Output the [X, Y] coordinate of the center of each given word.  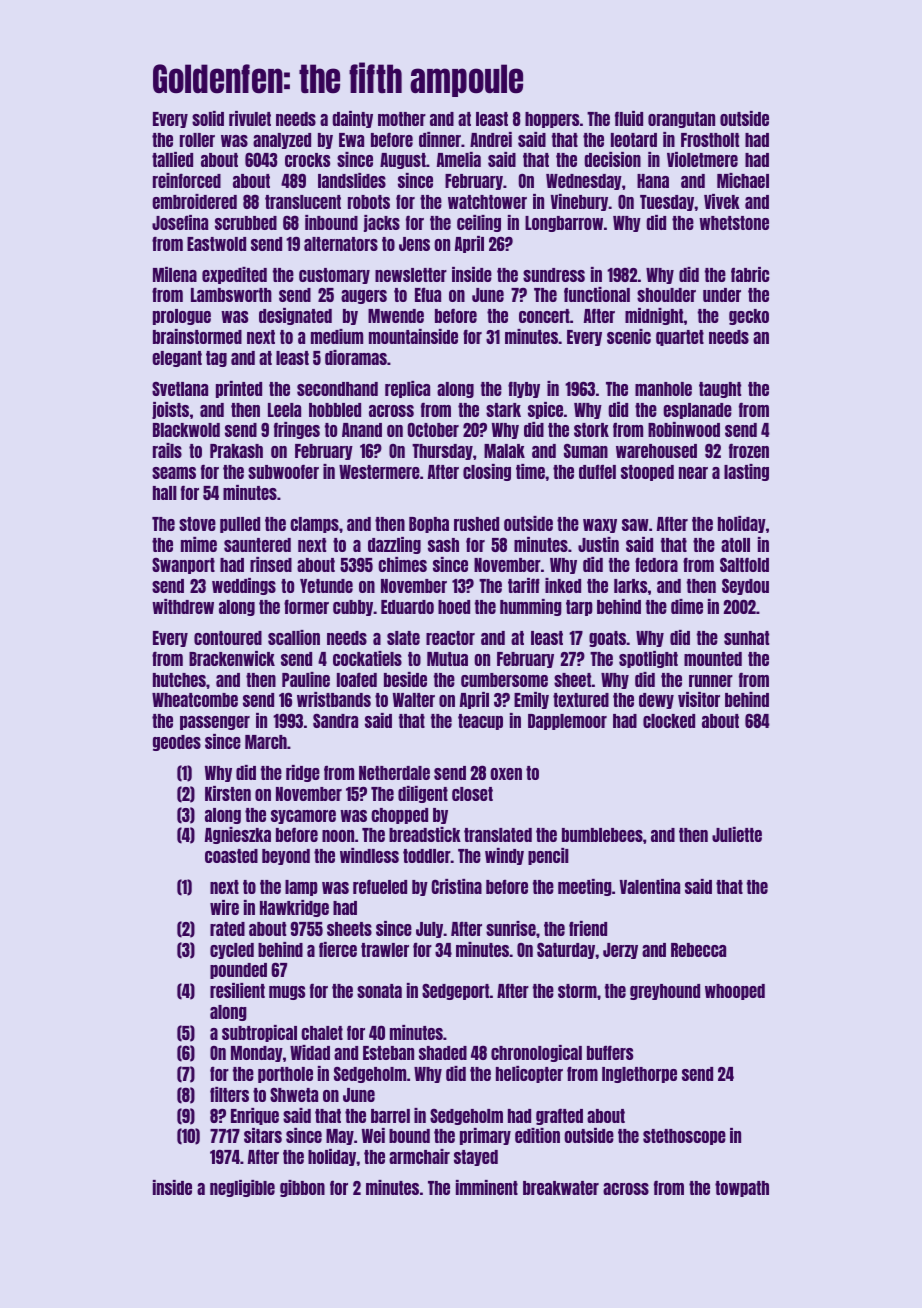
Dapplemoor [567, 722]
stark [503, 410]
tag [216, 359]
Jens [414, 244]
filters [229, 1094]
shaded [443, 1053]
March [266, 742]
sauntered [257, 545]
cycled [232, 951]
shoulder [666, 295]
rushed [476, 524]
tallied [172, 159]
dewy [656, 701]
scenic [629, 336]
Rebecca [698, 950]
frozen [749, 450]
